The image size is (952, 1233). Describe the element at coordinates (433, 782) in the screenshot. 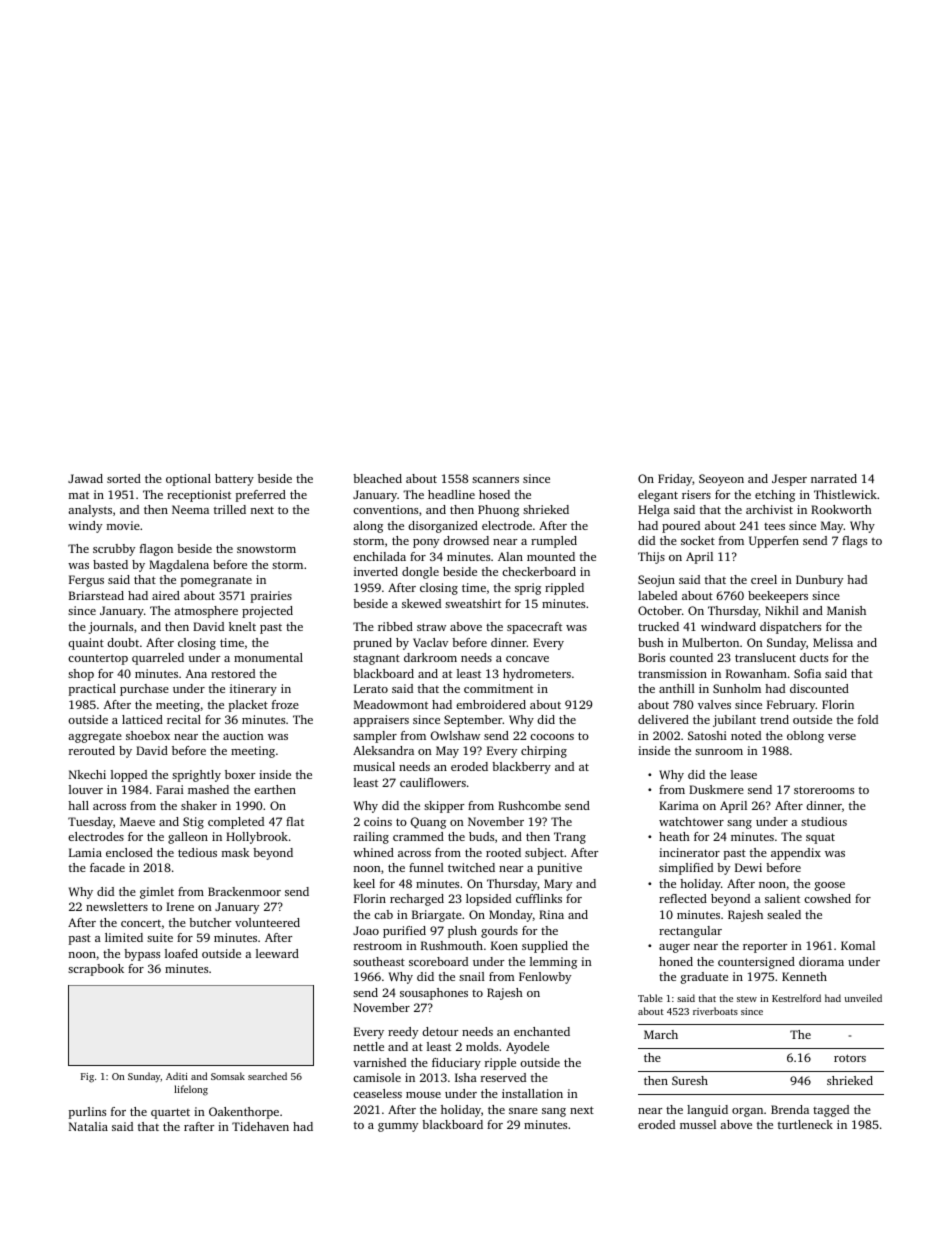

I see `cauliflowers` at that location.
